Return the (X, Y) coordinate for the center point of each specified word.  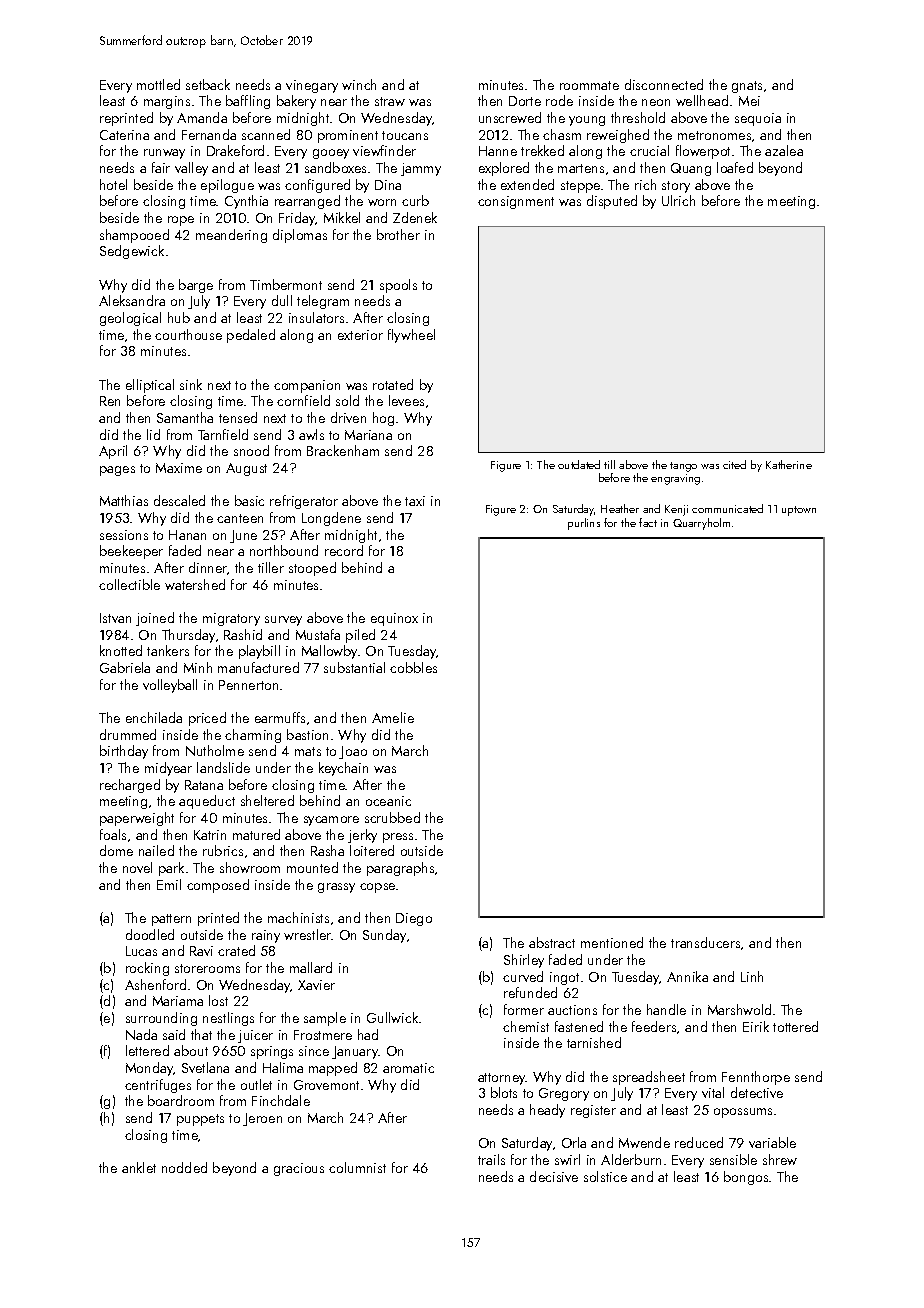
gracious (299, 1169)
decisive (554, 1176)
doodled (150, 934)
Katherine (789, 464)
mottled (158, 84)
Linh (752, 976)
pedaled (251, 336)
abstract (552, 942)
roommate (589, 85)
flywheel (411, 336)
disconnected (664, 84)
